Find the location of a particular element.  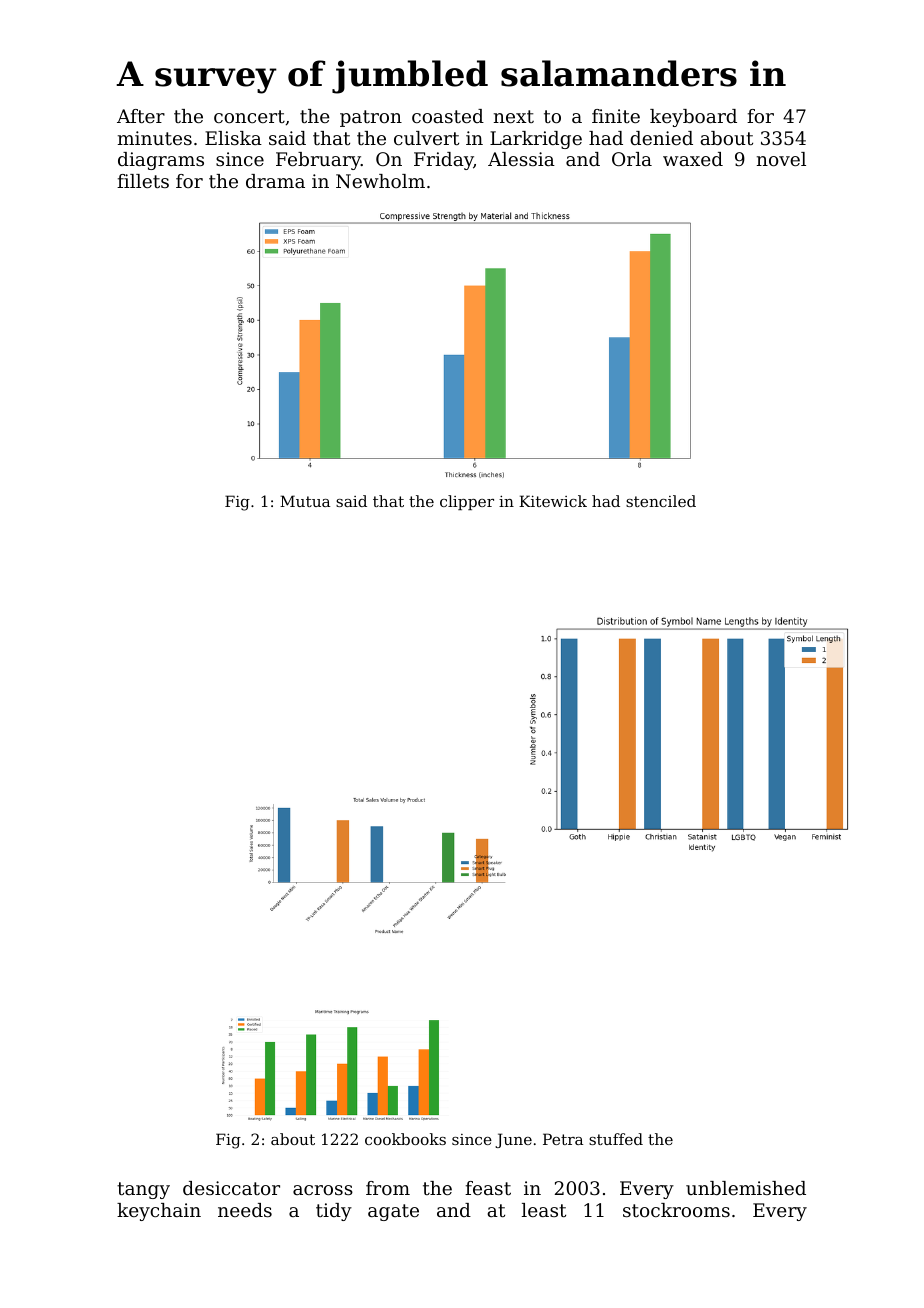

cookbooks is located at coordinates (405, 1139).
